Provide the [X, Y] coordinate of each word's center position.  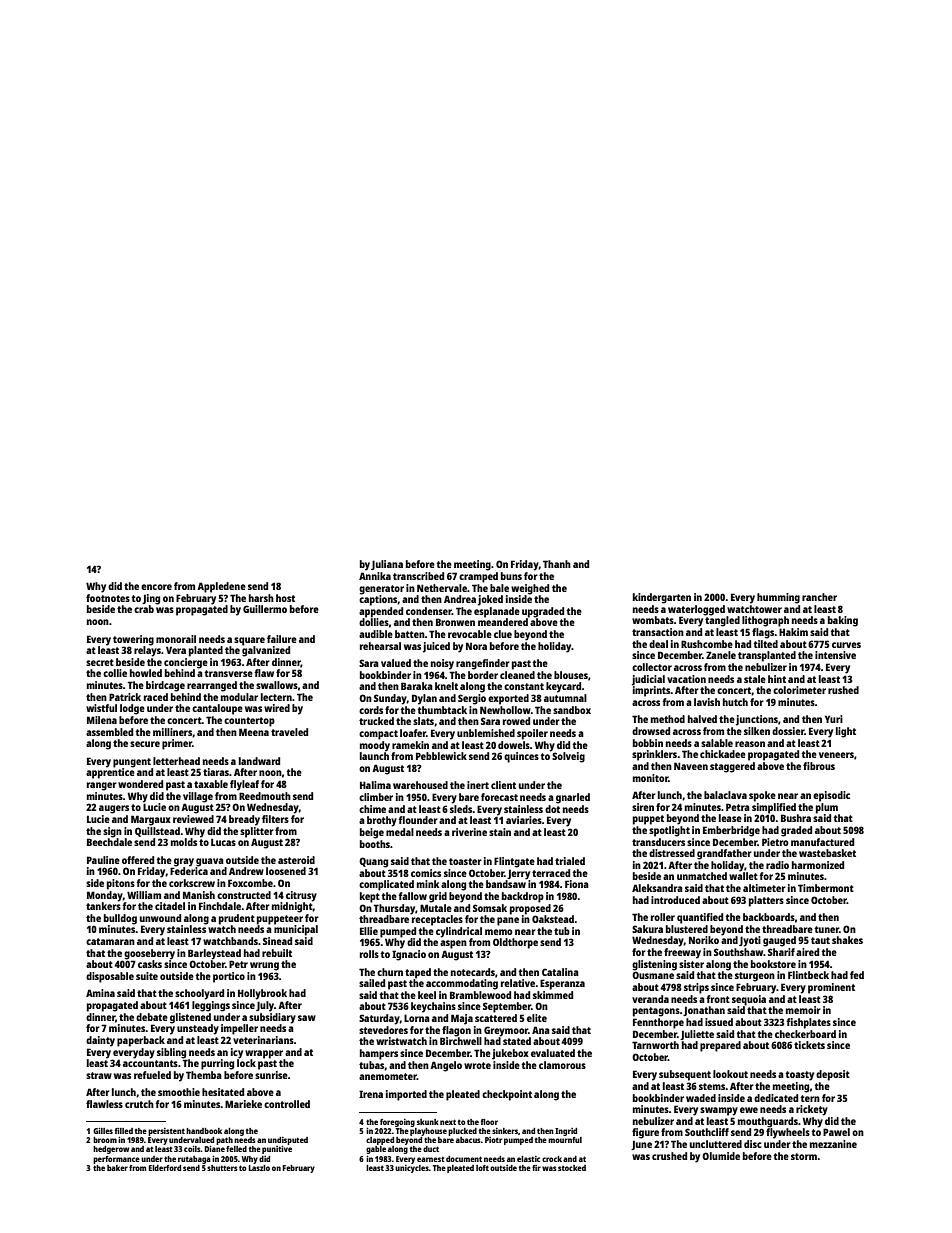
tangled [722, 621]
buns [511, 576]
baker [117, 1168]
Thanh [557, 564]
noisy [442, 664]
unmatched [702, 876]
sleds [461, 809]
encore [156, 587]
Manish [199, 895]
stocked [572, 1168]
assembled [109, 732]
